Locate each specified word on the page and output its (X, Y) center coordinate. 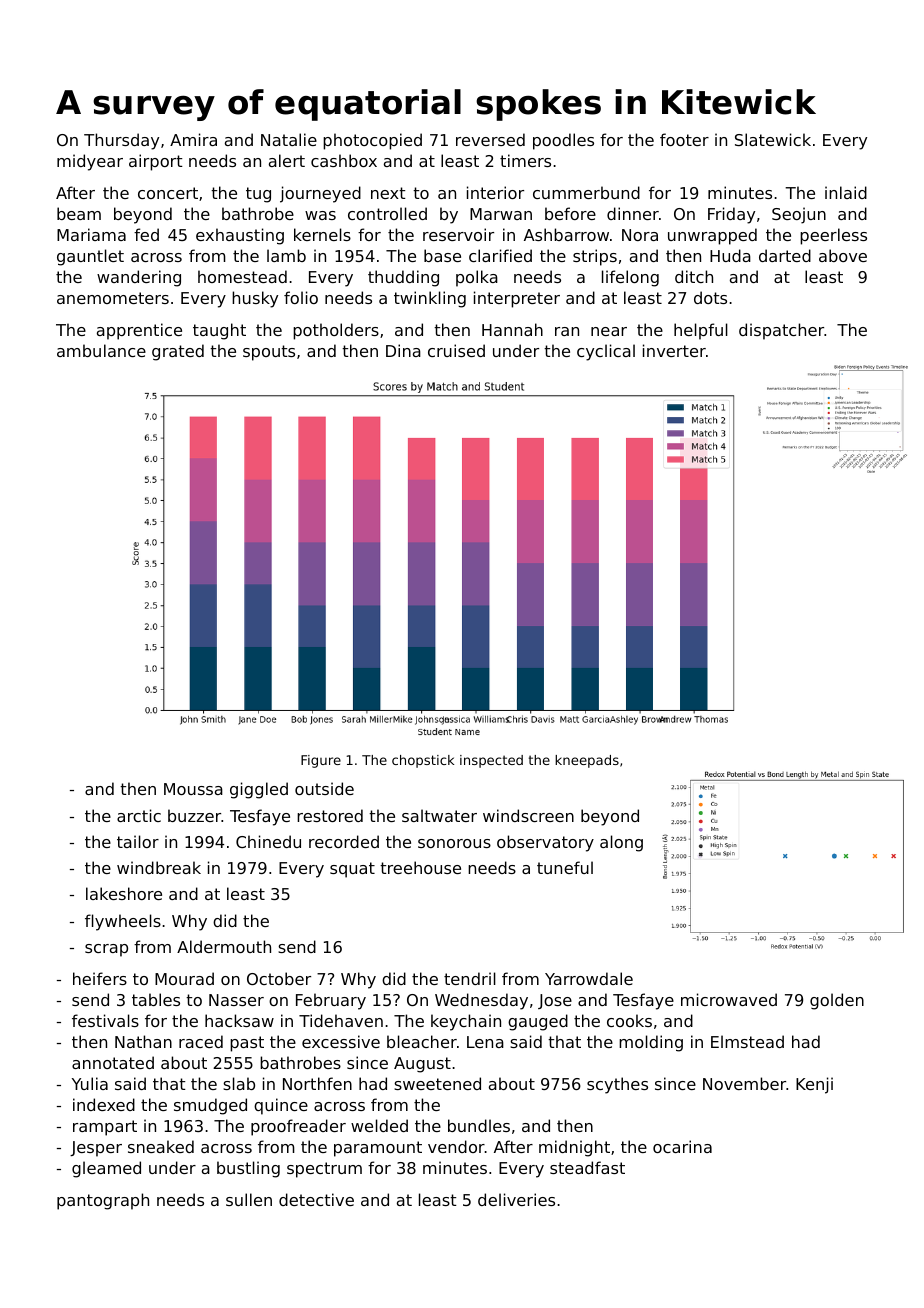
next (388, 193)
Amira (193, 139)
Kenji (814, 1085)
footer (684, 139)
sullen (249, 1199)
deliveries (516, 1199)
